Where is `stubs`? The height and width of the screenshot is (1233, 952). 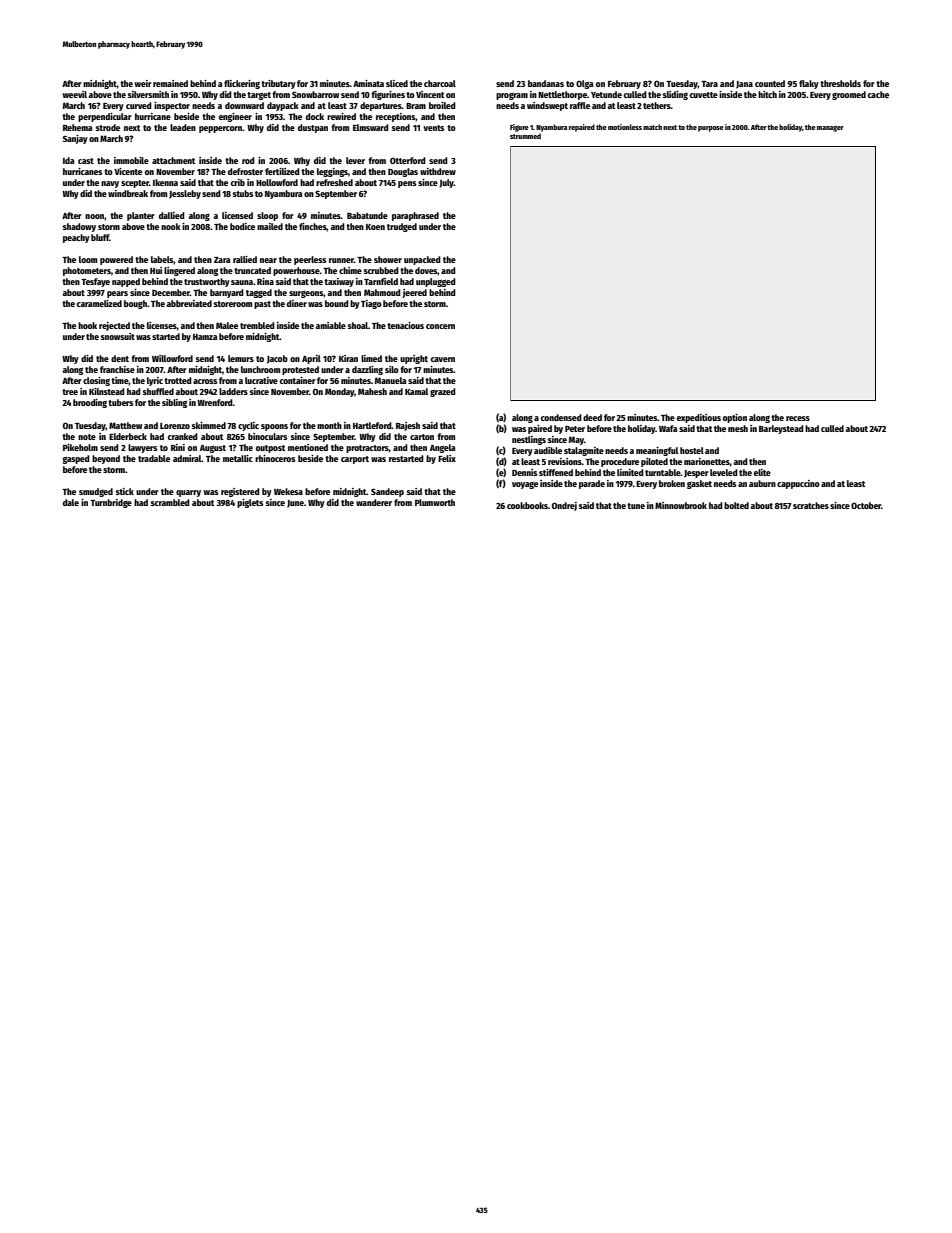
stubs is located at coordinates (243, 193).
